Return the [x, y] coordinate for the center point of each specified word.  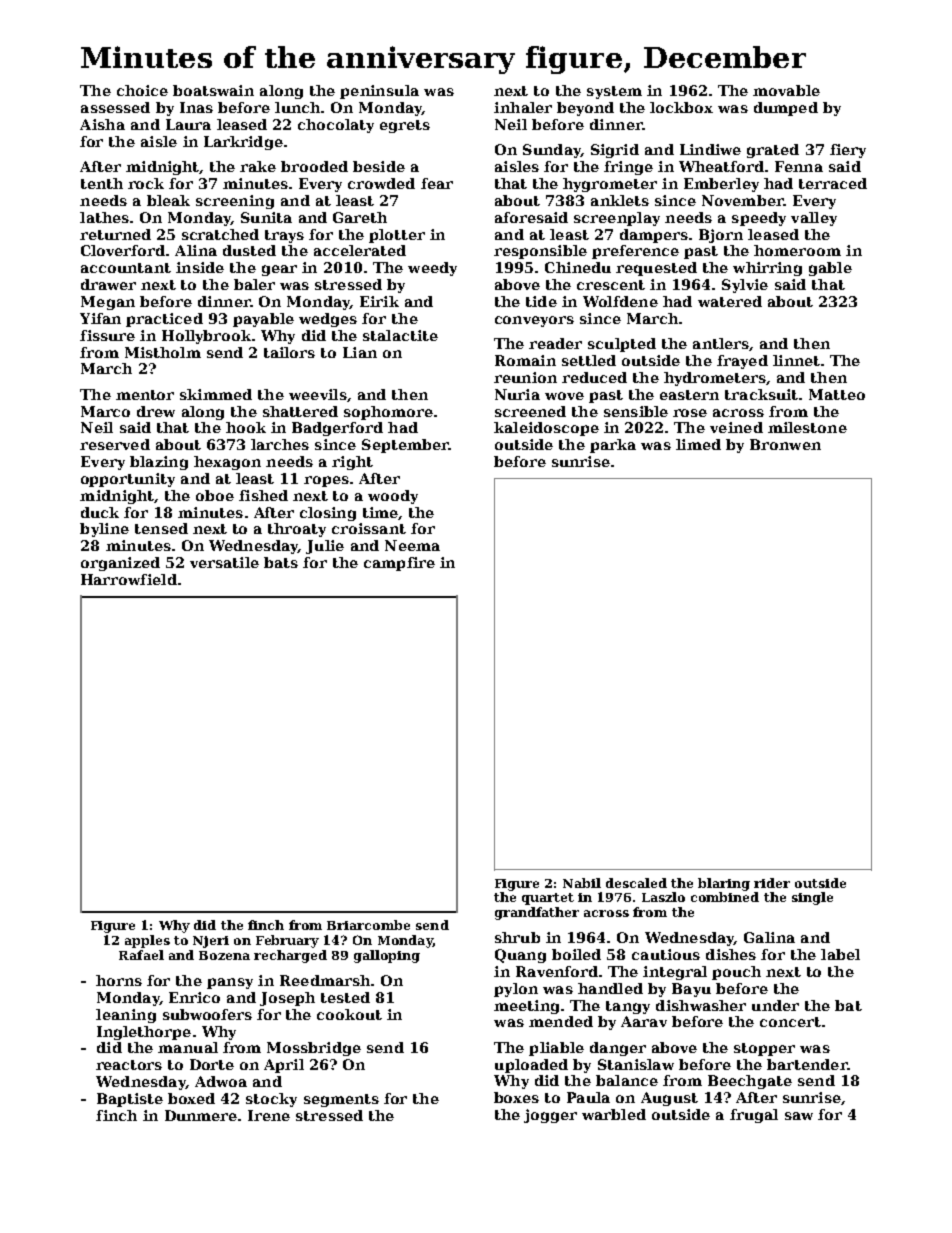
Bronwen [785, 444]
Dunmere [201, 1115]
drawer [108, 284]
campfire [399, 564]
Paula [588, 1097]
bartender [807, 1064]
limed [698, 444]
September [405, 446]
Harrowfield [129, 579]
